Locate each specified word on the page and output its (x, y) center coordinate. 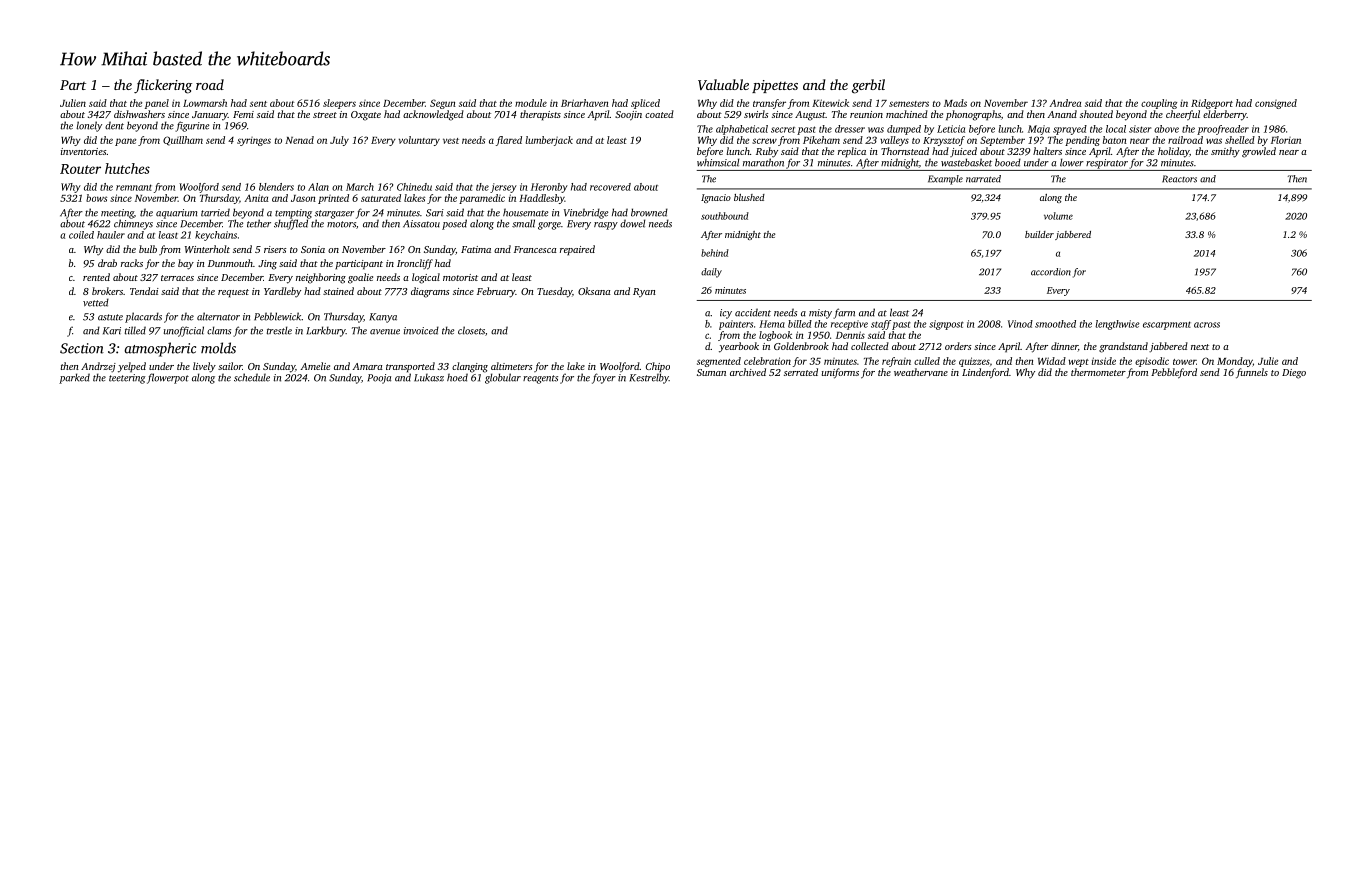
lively (204, 367)
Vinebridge (586, 213)
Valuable (723, 84)
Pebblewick (278, 316)
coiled (81, 235)
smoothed (1055, 324)
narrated (983, 179)
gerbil (868, 86)
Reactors (1179, 179)
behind (715, 253)
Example (945, 180)
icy (726, 314)
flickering (163, 86)
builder (1039, 234)
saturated (381, 198)
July (339, 141)
